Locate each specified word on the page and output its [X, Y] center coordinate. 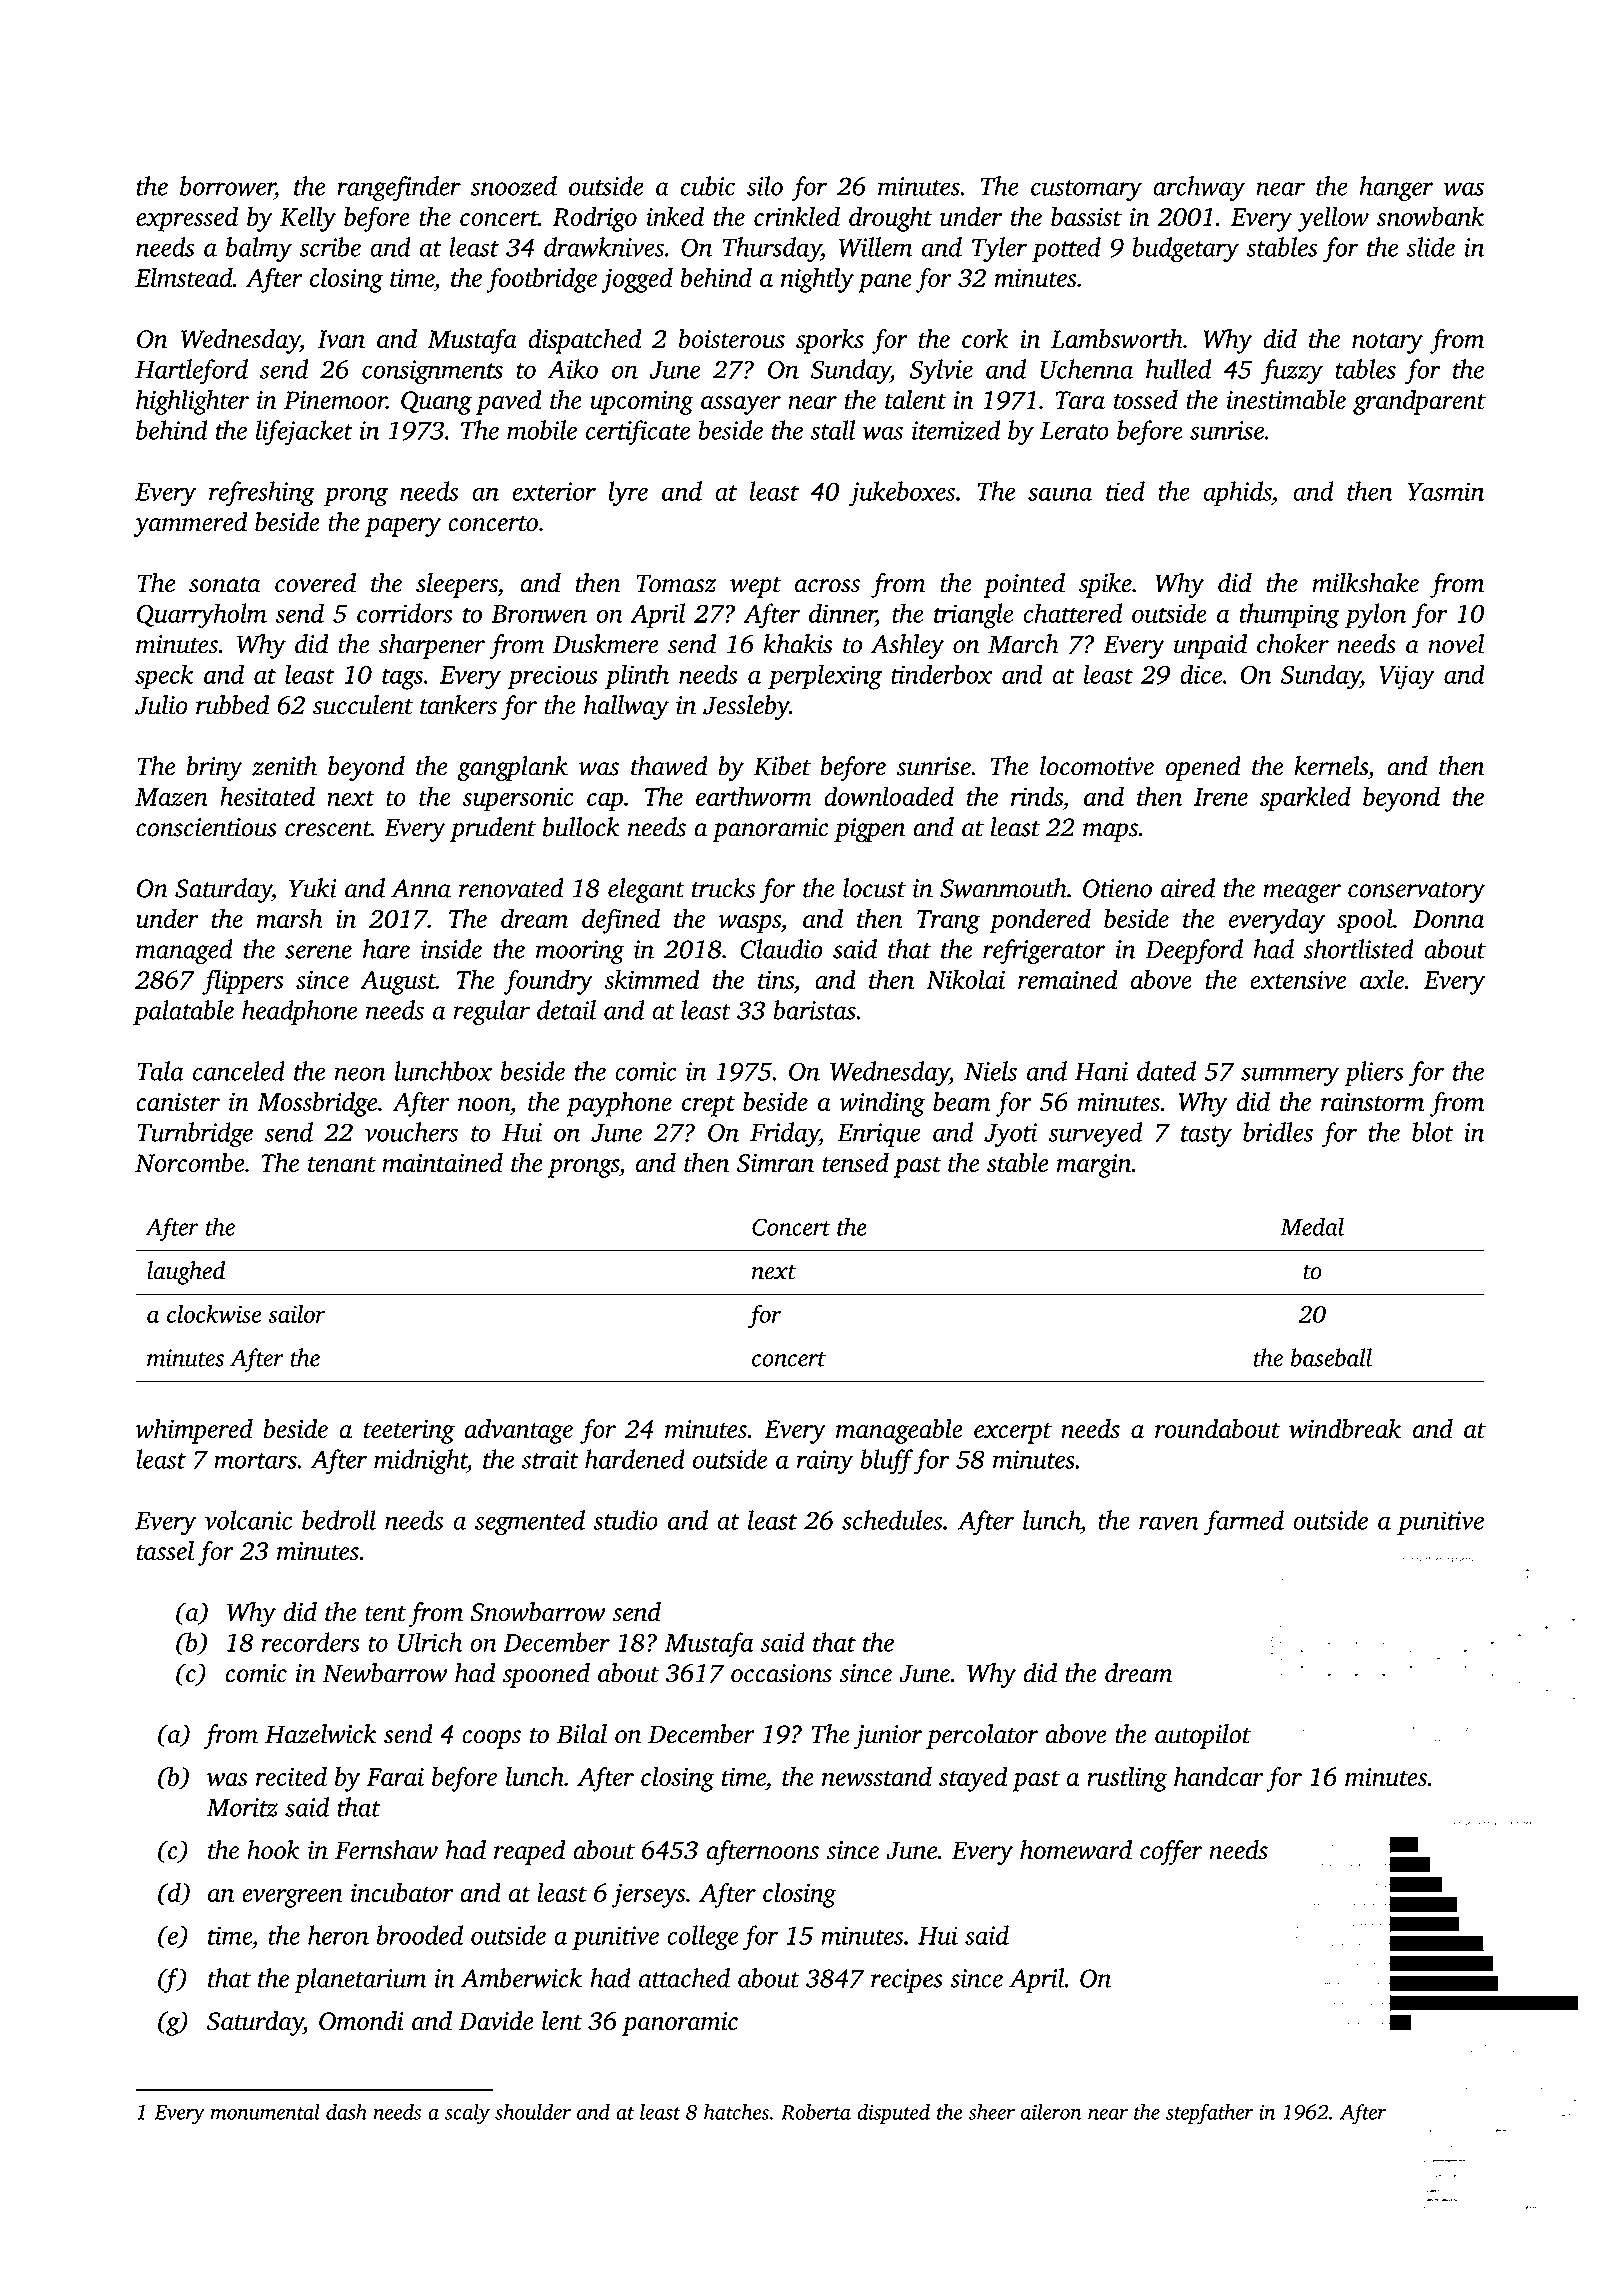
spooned [546, 1675]
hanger [1396, 188]
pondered [1040, 921]
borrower [227, 186]
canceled [239, 1071]
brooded [420, 1935]
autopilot [1203, 1736]
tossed [1146, 400]
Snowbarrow [538, 1612]
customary [1086, 190]
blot [1433, 1132]
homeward [1076, 1850]
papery [403, 527]
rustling [1127, 1779]
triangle [974, 616]
